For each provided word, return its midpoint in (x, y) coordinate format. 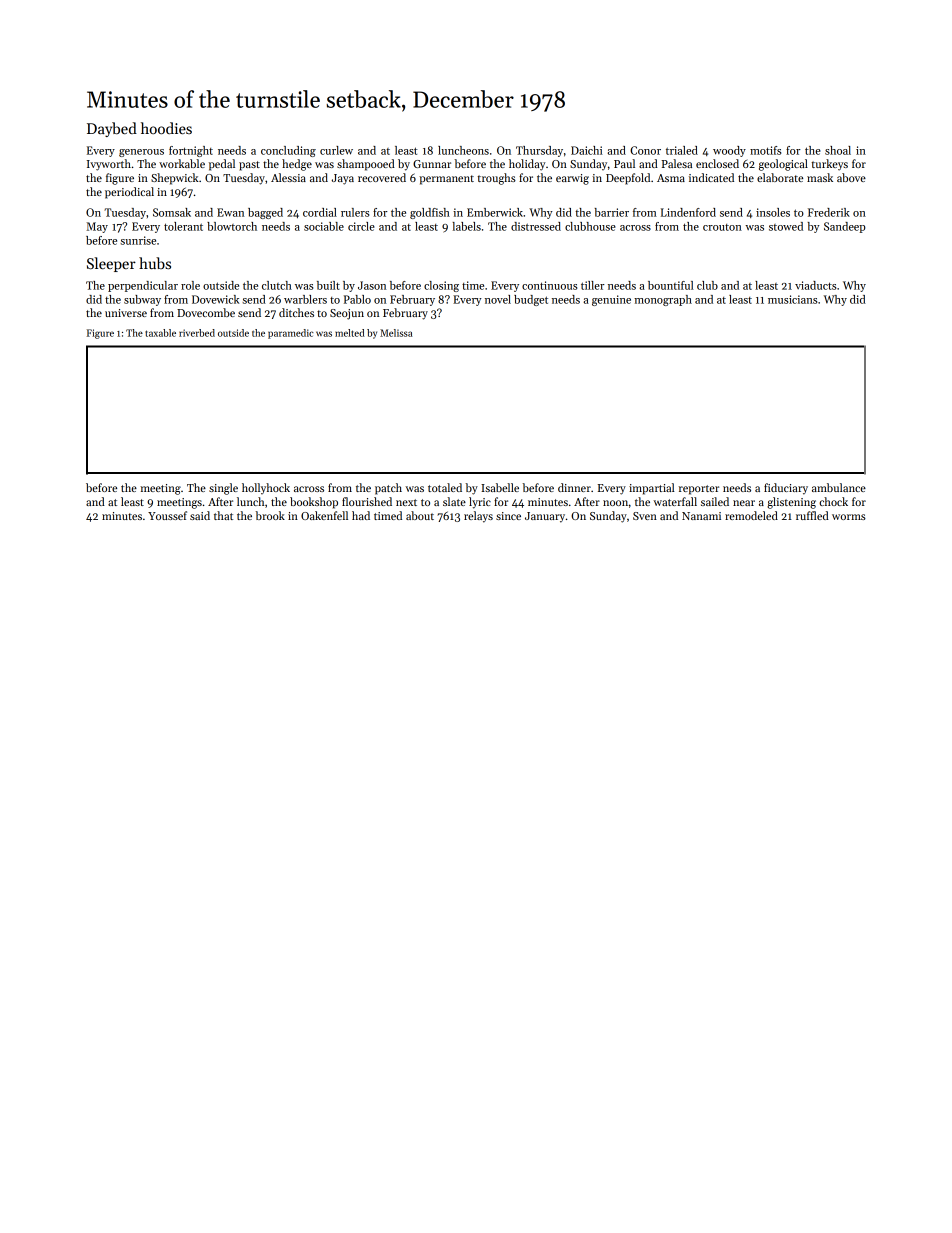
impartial (652, 489)
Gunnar (432, 164)
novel (498, 299)
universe (126, 313)
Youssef (167, 515)
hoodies (166, 128)
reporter (699, 490)
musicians (792, 299)
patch (388, 489)
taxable (160, 333)
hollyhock (266, 488)
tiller (593, 285)
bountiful (671, 285)
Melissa (396, 333)
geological (783, 165)
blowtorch (232, 226)
